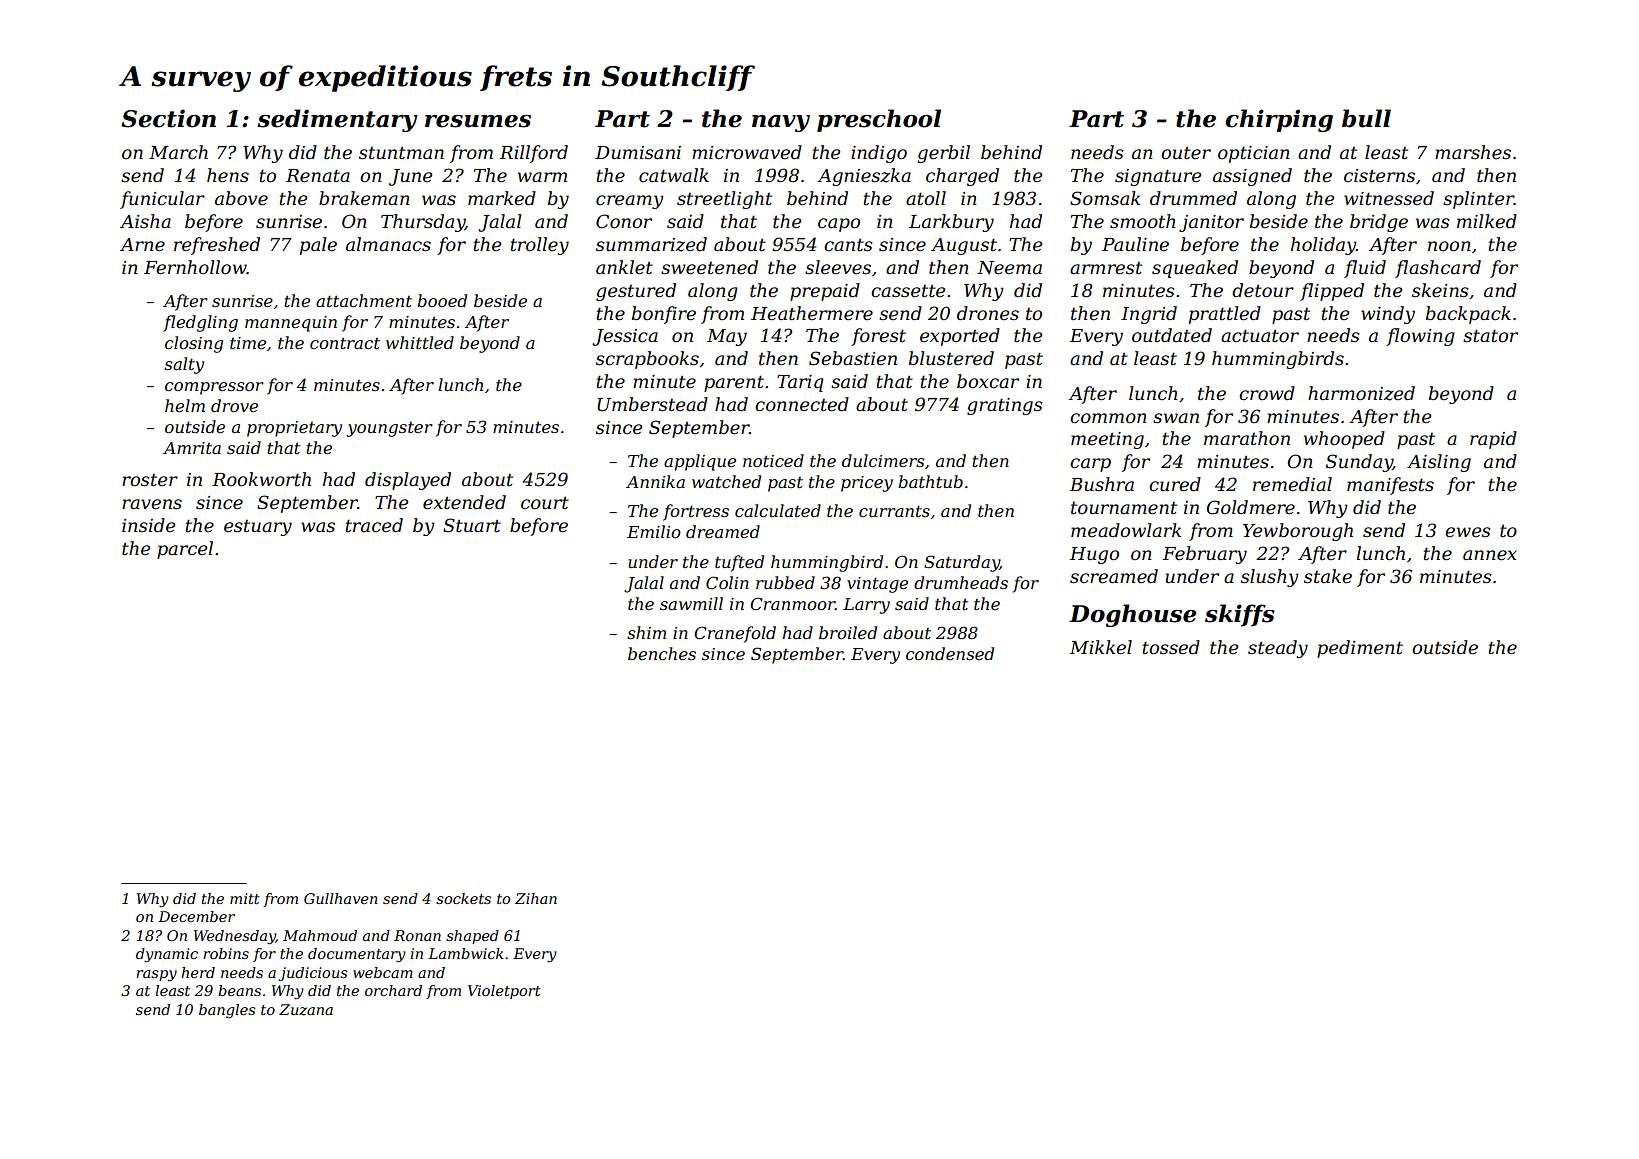  I want to click on mitt, so click(245, 898).
